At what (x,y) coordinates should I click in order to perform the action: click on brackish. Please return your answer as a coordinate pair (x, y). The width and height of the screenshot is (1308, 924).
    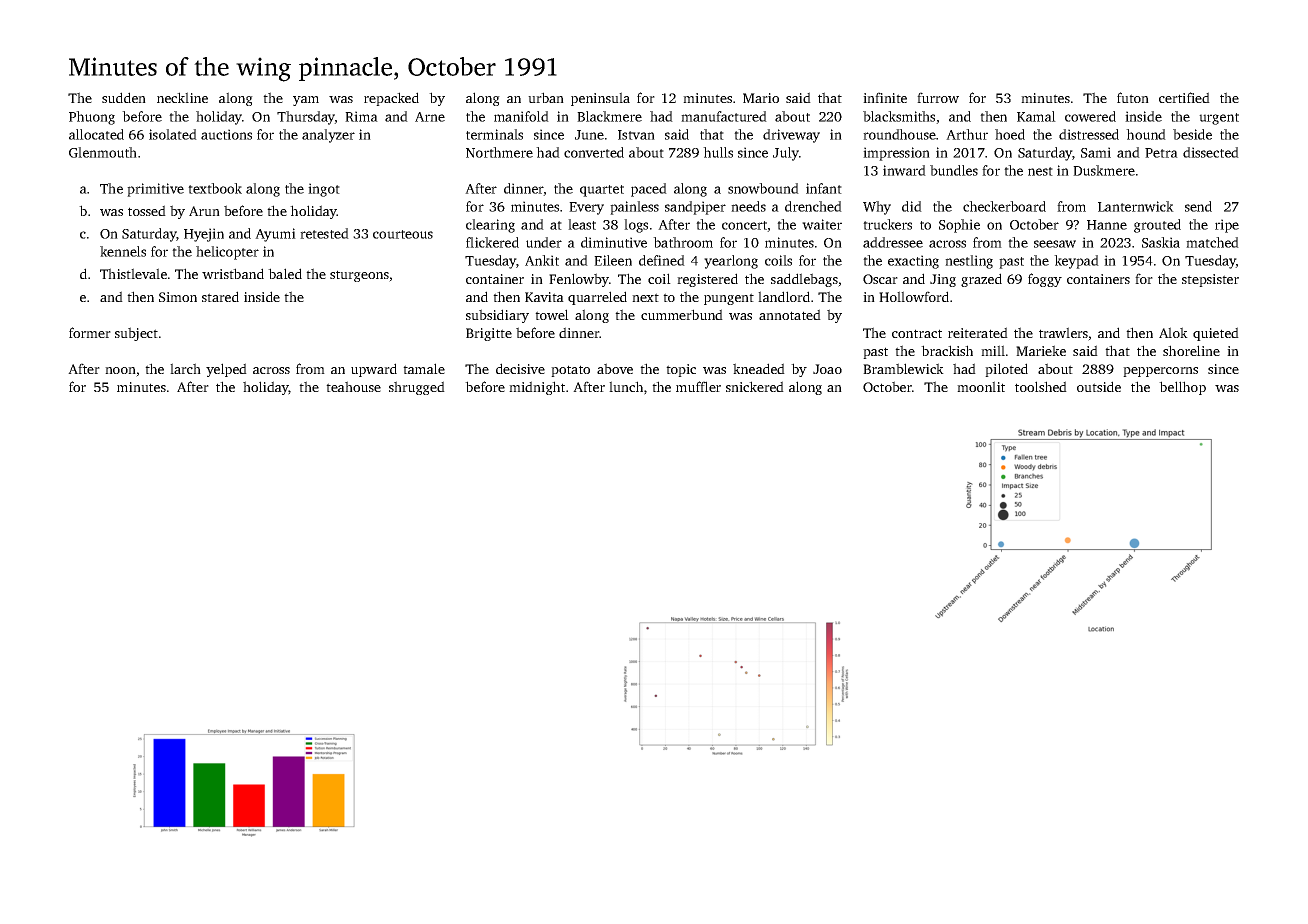
    Looking at the image, I should click on (947, 350).
